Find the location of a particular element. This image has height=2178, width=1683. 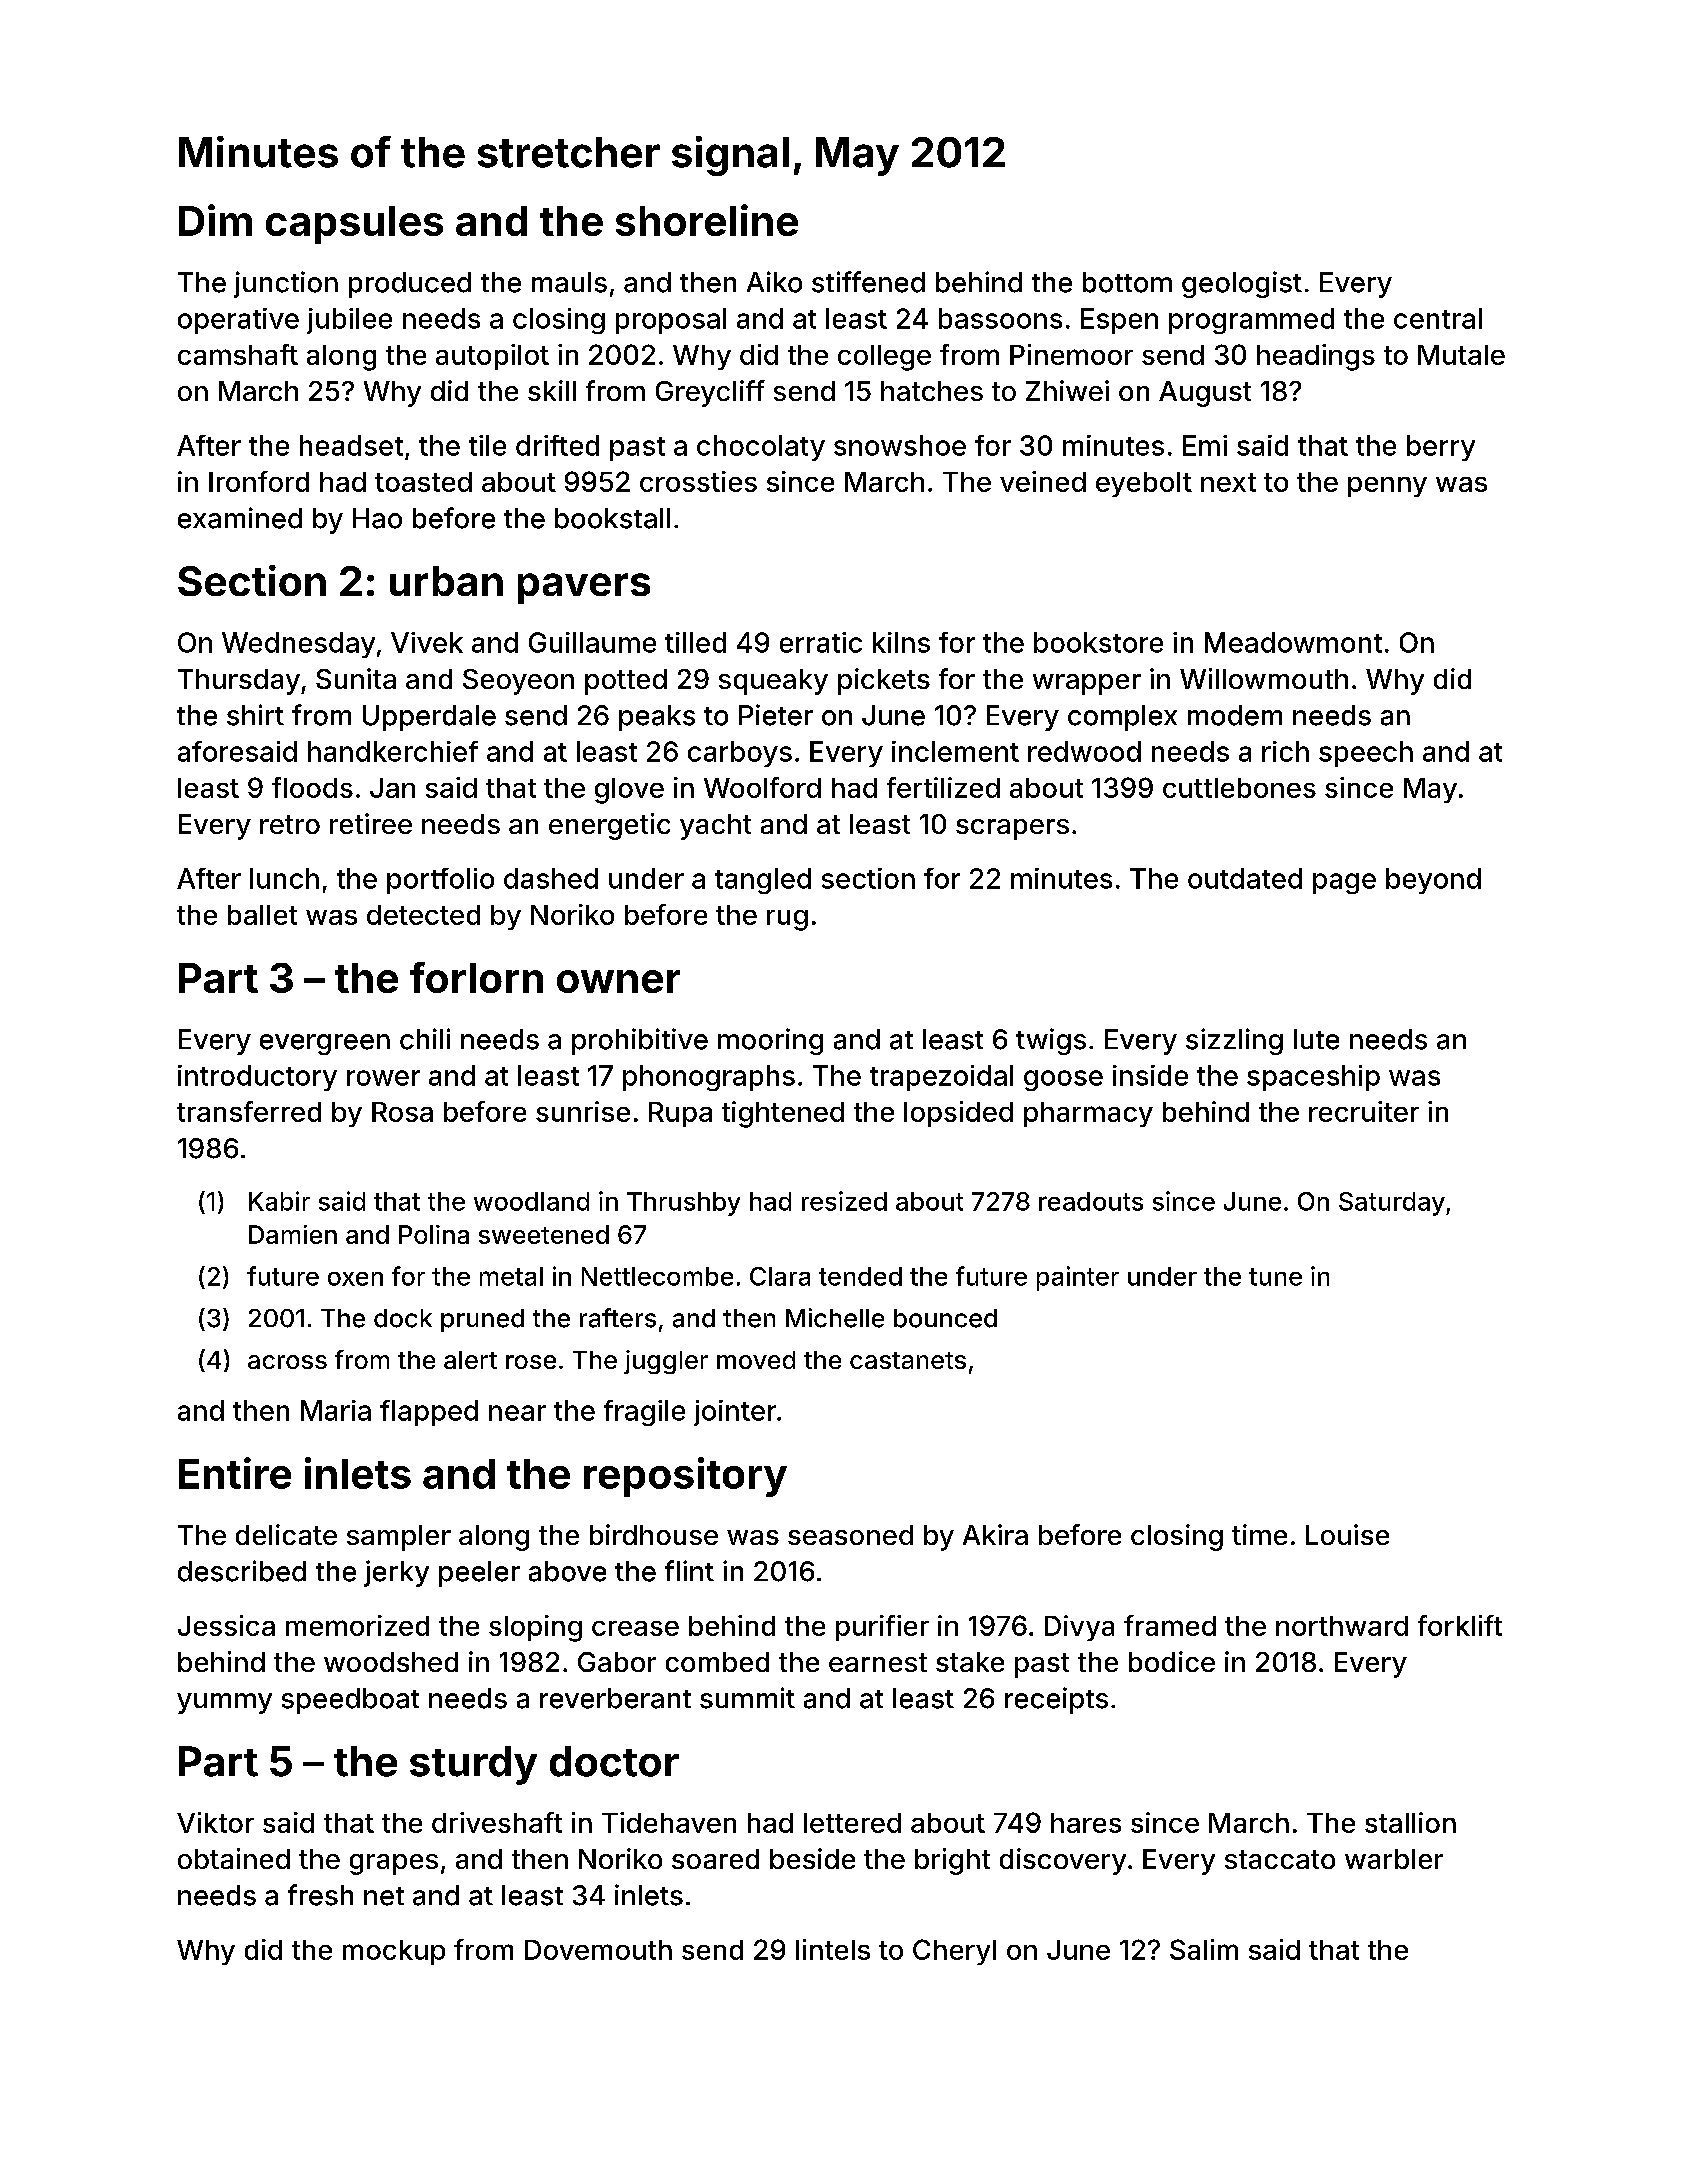

speech is located at coordinates (1366, 754).
